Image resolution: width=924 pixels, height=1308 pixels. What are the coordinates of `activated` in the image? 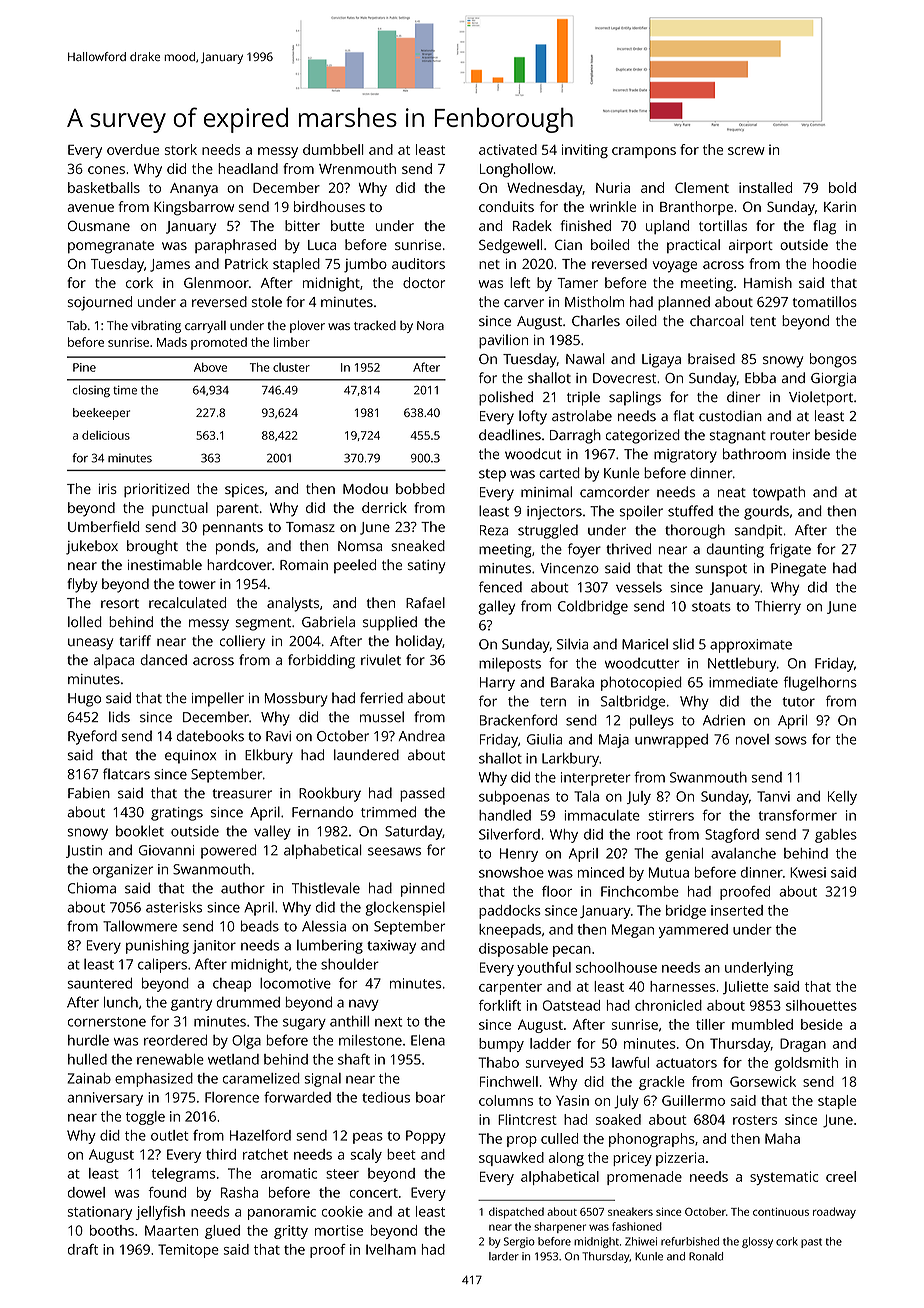 It's located at (508, 149).
